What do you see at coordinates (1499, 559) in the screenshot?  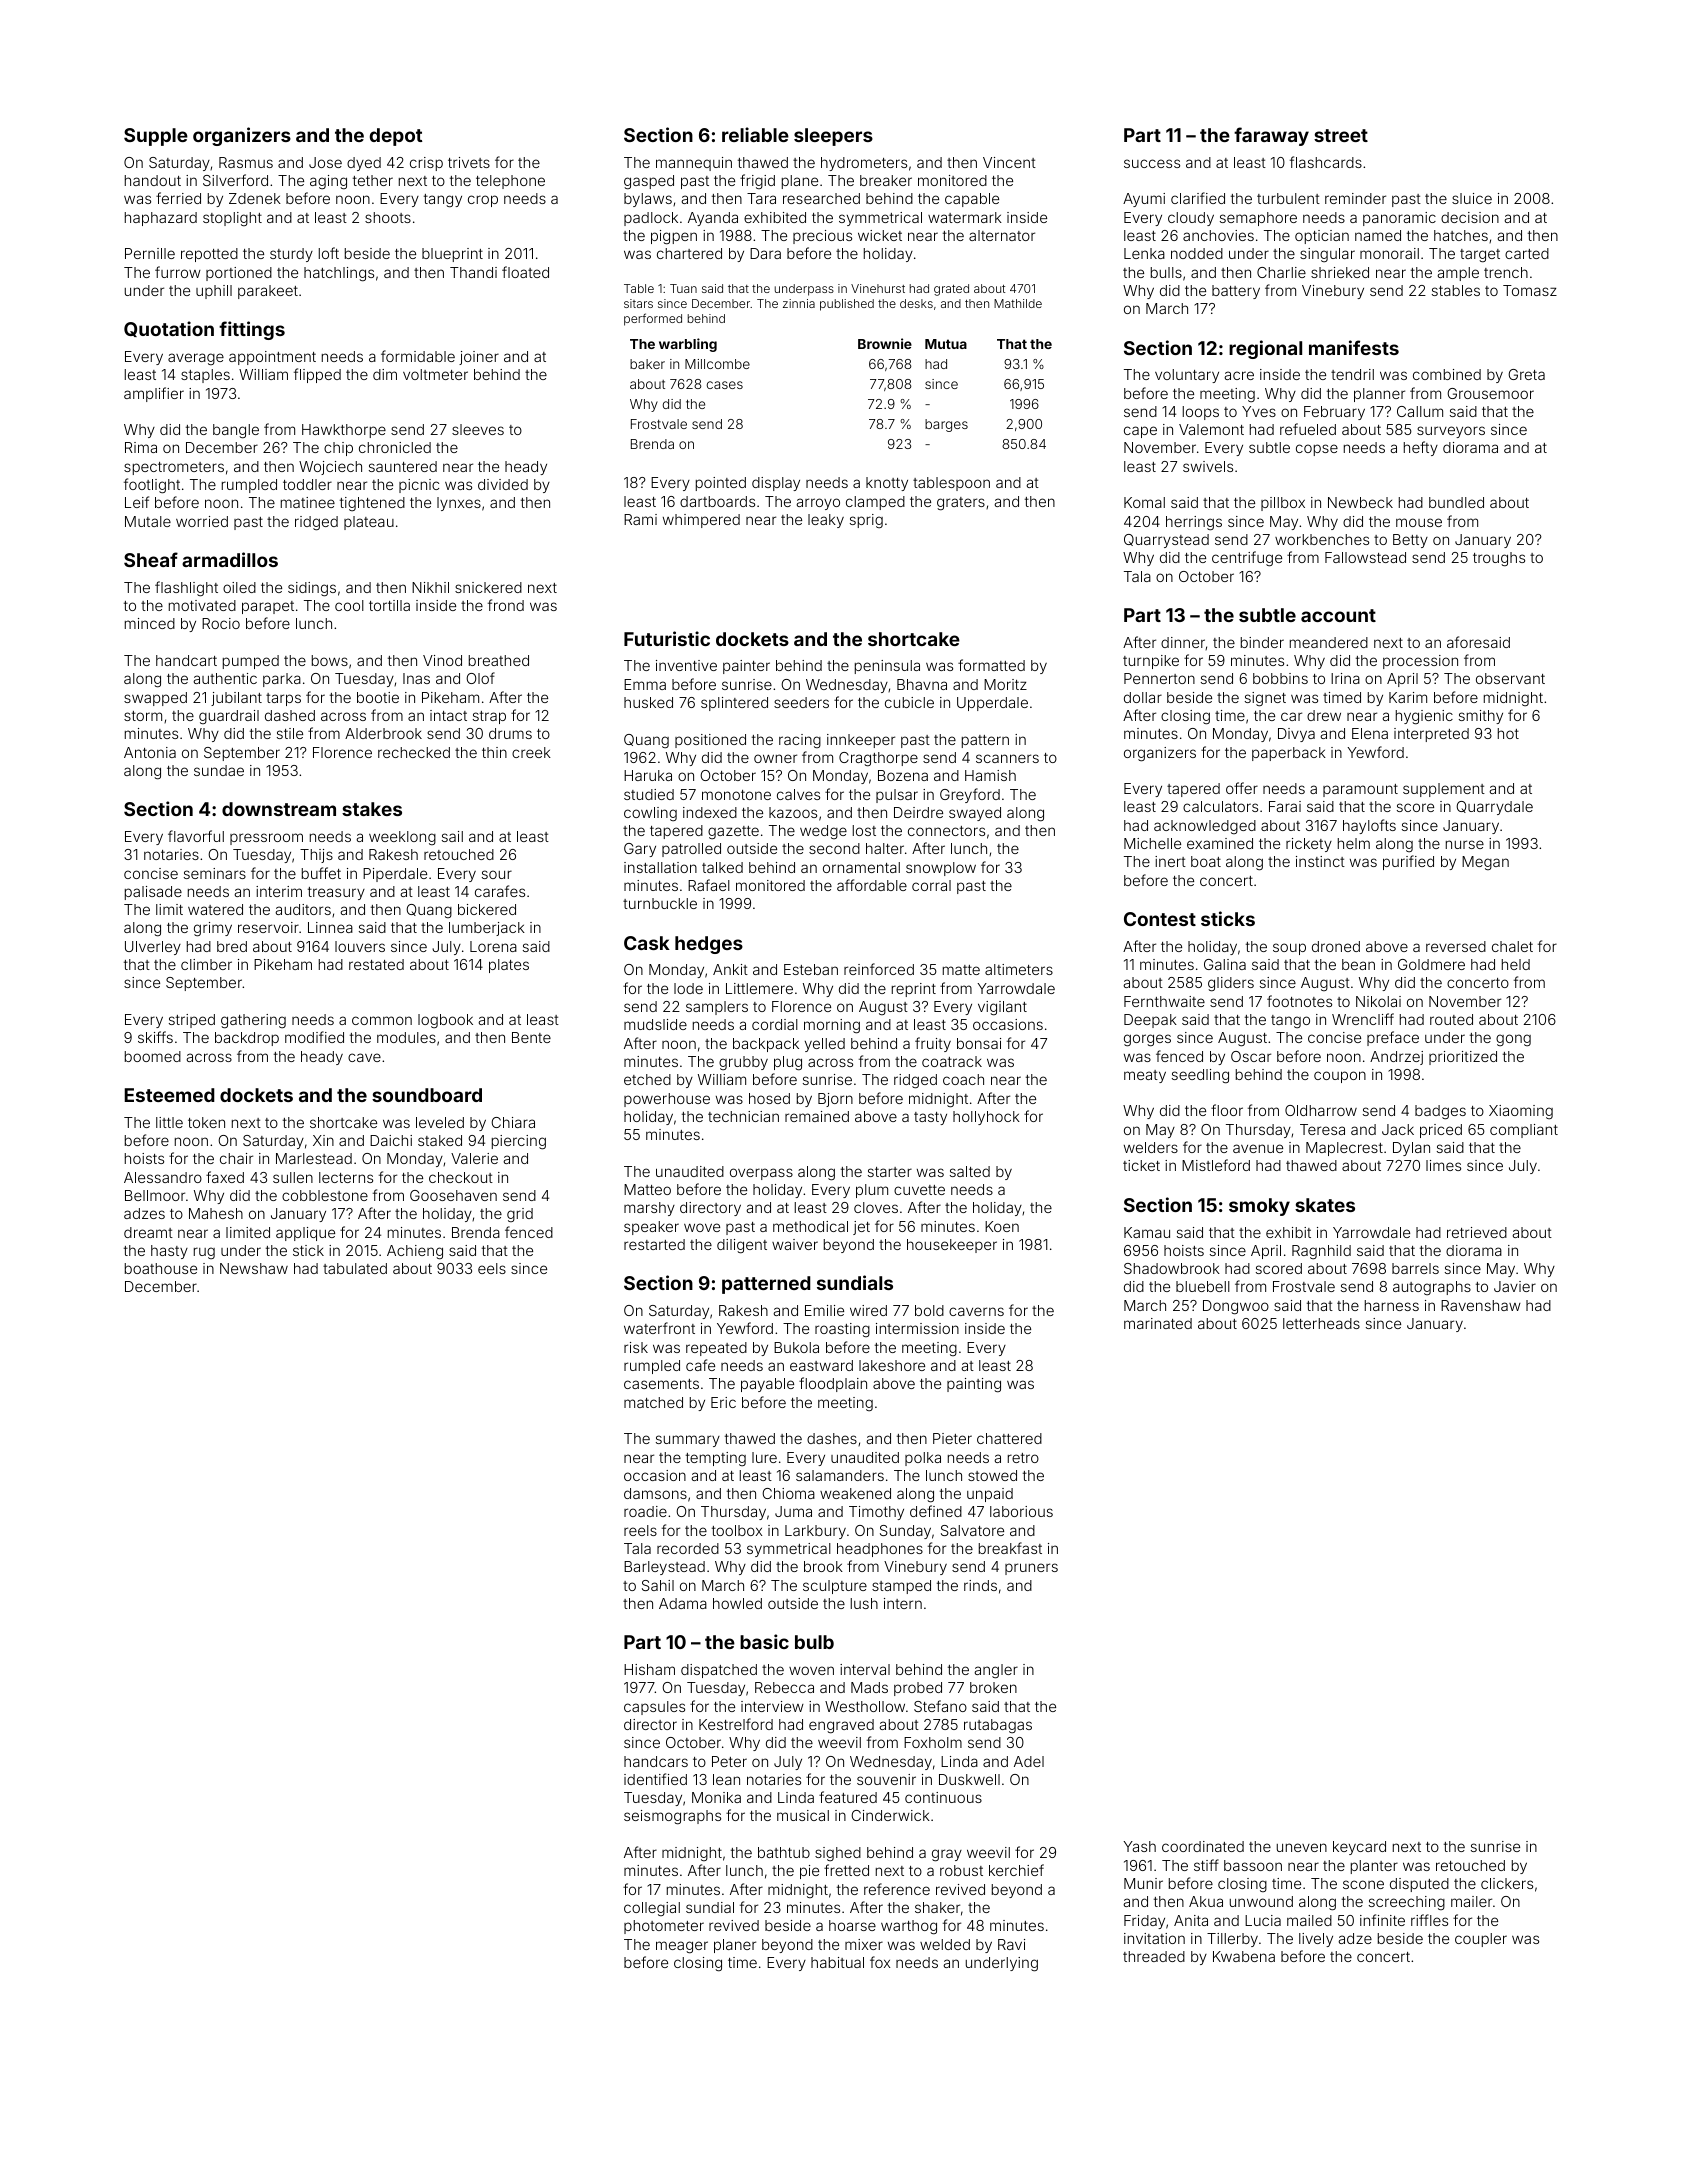 I see `troughs` at bounding box center [1499, 559].
